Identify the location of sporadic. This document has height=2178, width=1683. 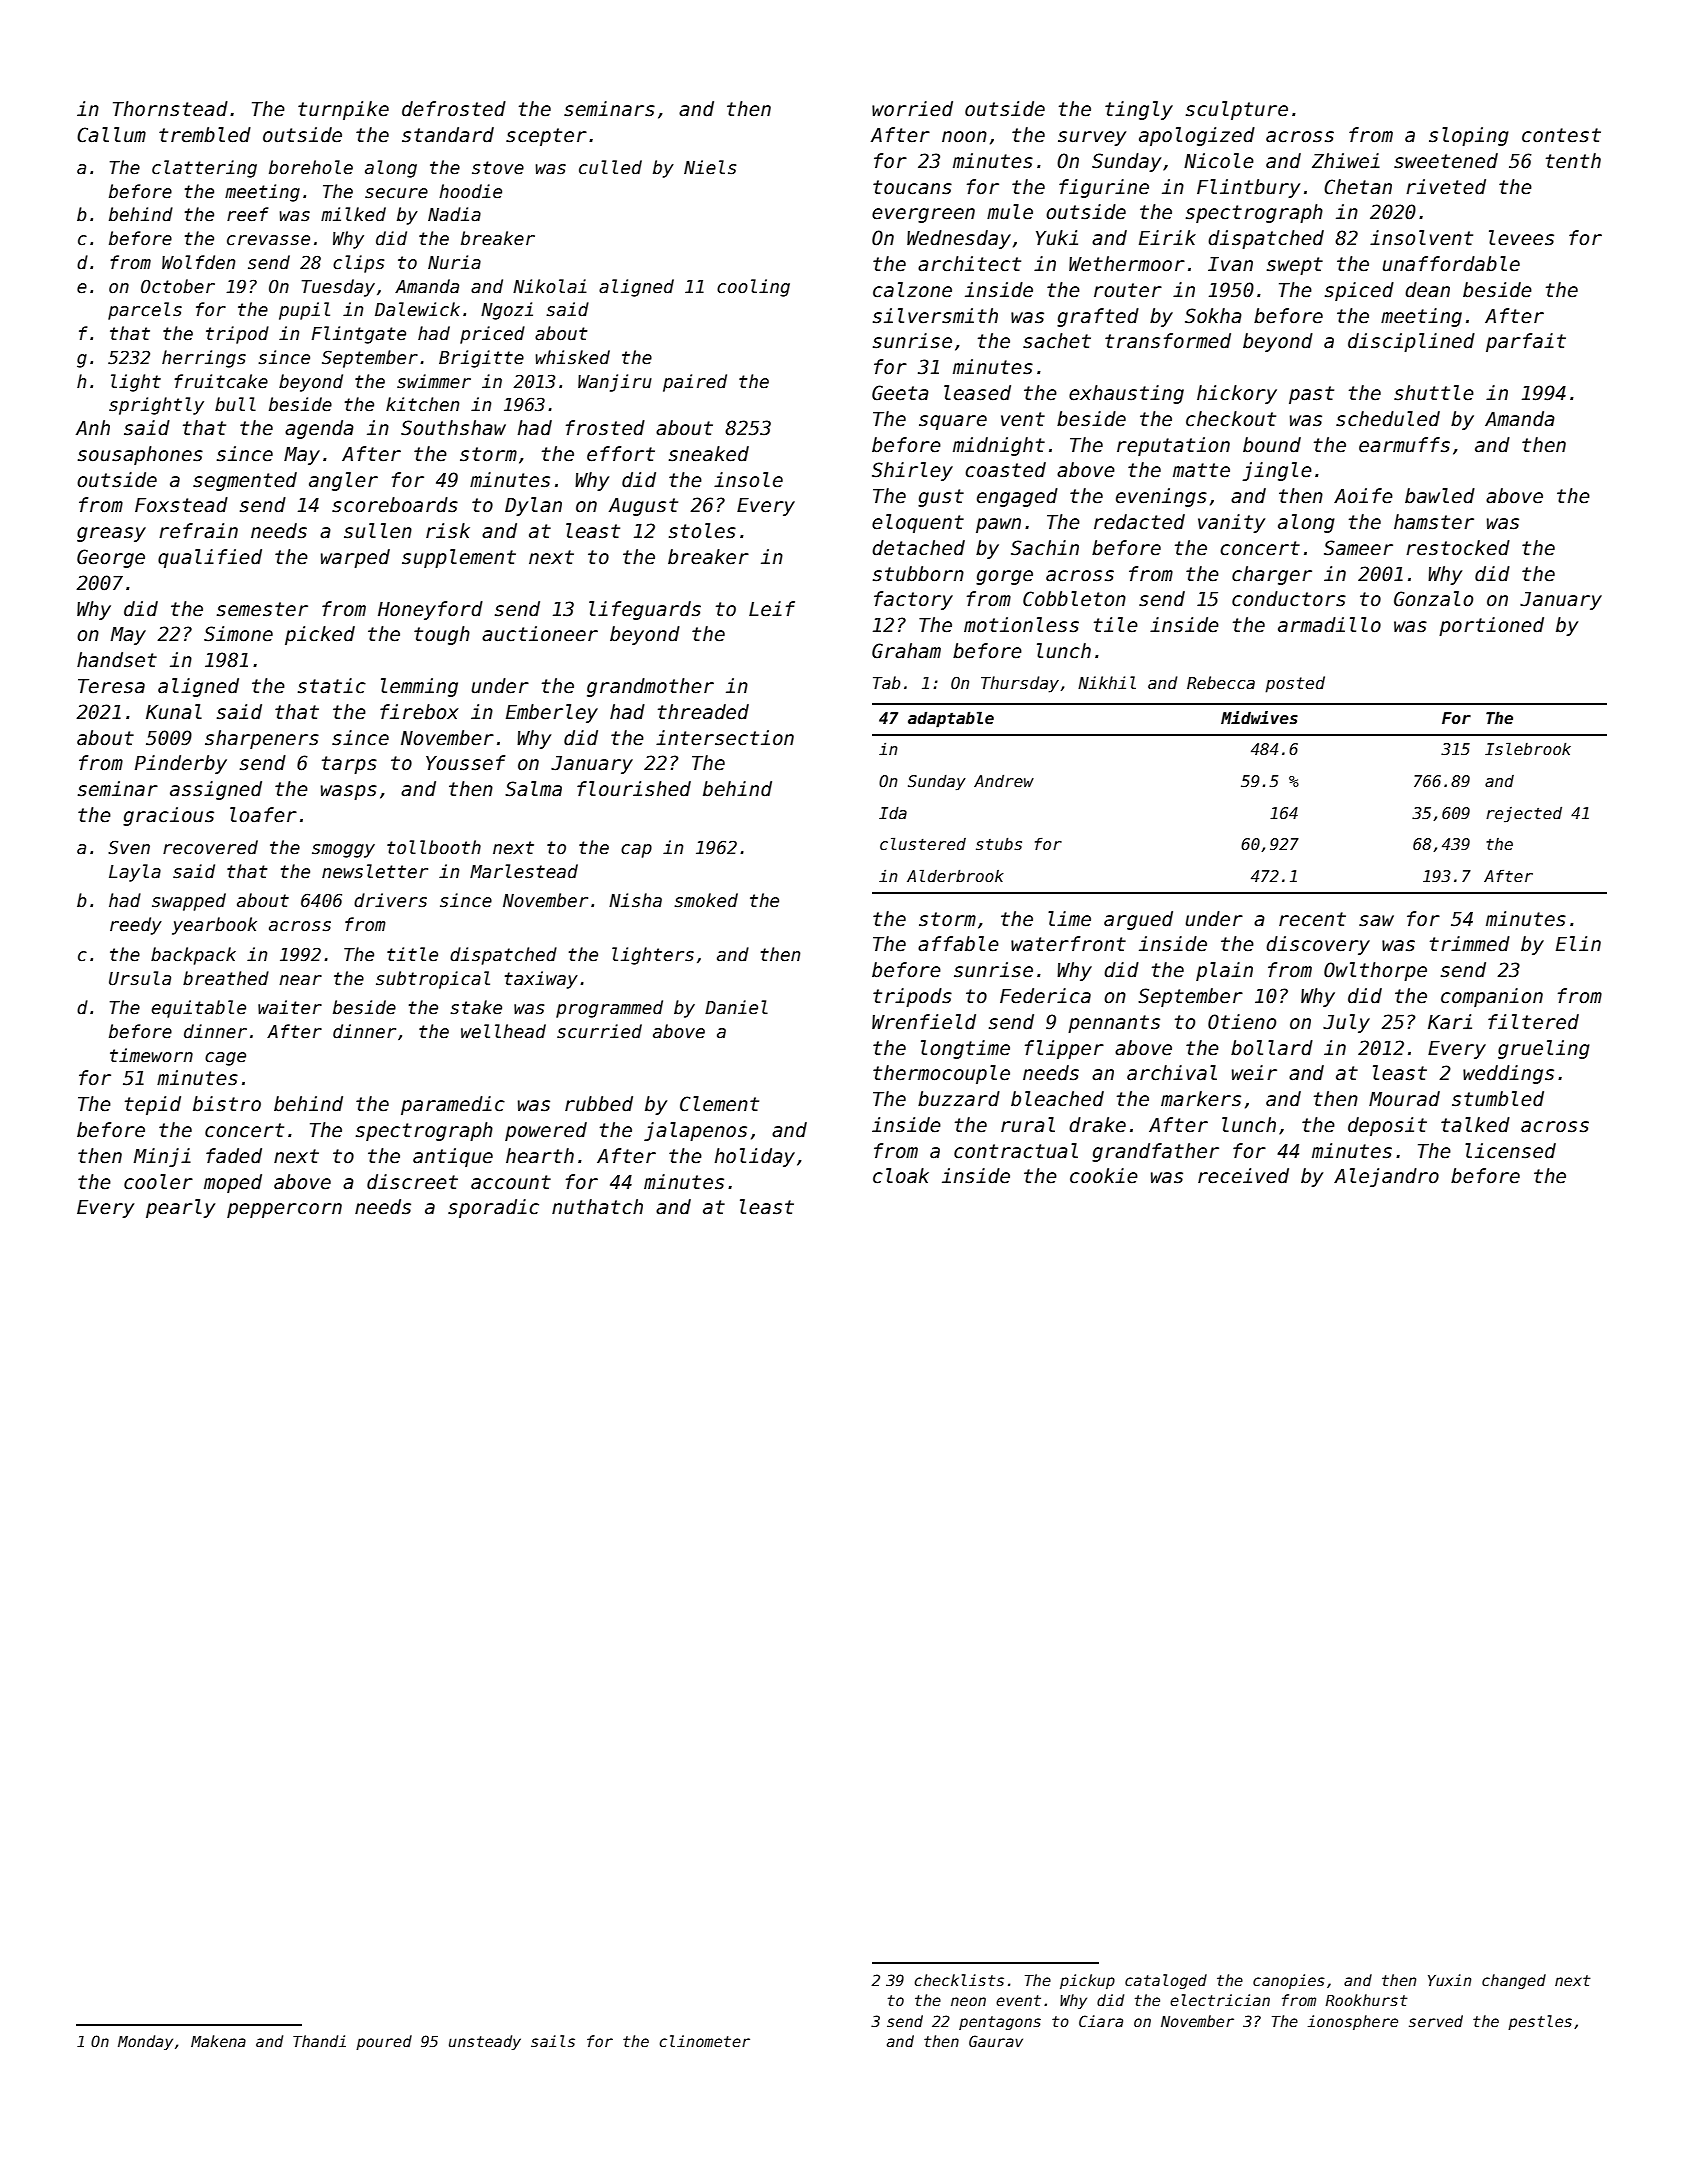
(493, 1208).
